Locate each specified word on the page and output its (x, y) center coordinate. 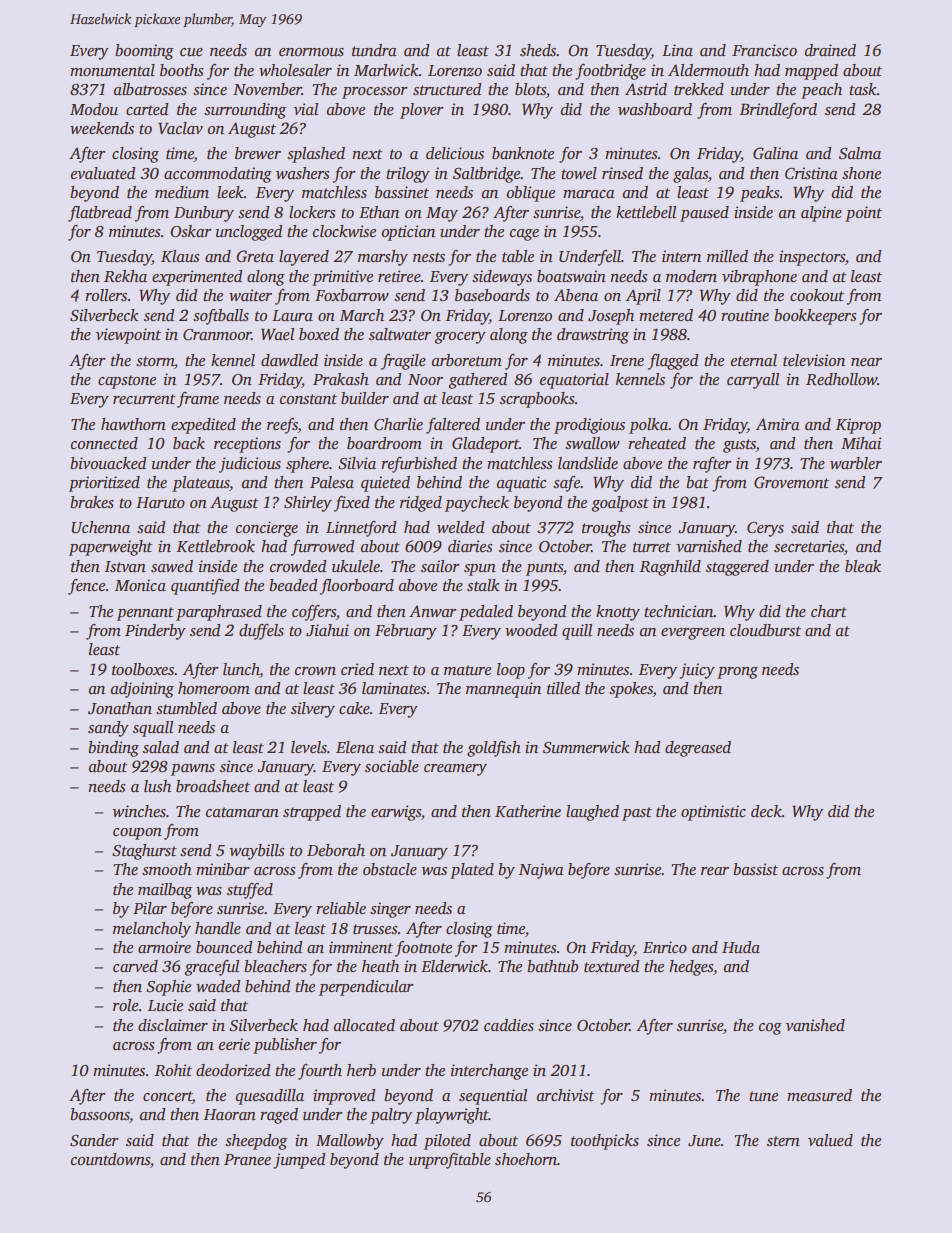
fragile (403, 362)
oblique (530, 194)
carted (147, 109)
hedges (691, 968)
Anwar (433, 611)
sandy (108, 729)
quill (577, 632)
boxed (319, 334)
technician (679, 611)
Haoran (229, 1114)
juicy (697, 671)
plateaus (201, 484)
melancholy (152, 930)
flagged (673, 362)
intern (681, 256)
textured (611, 966)
